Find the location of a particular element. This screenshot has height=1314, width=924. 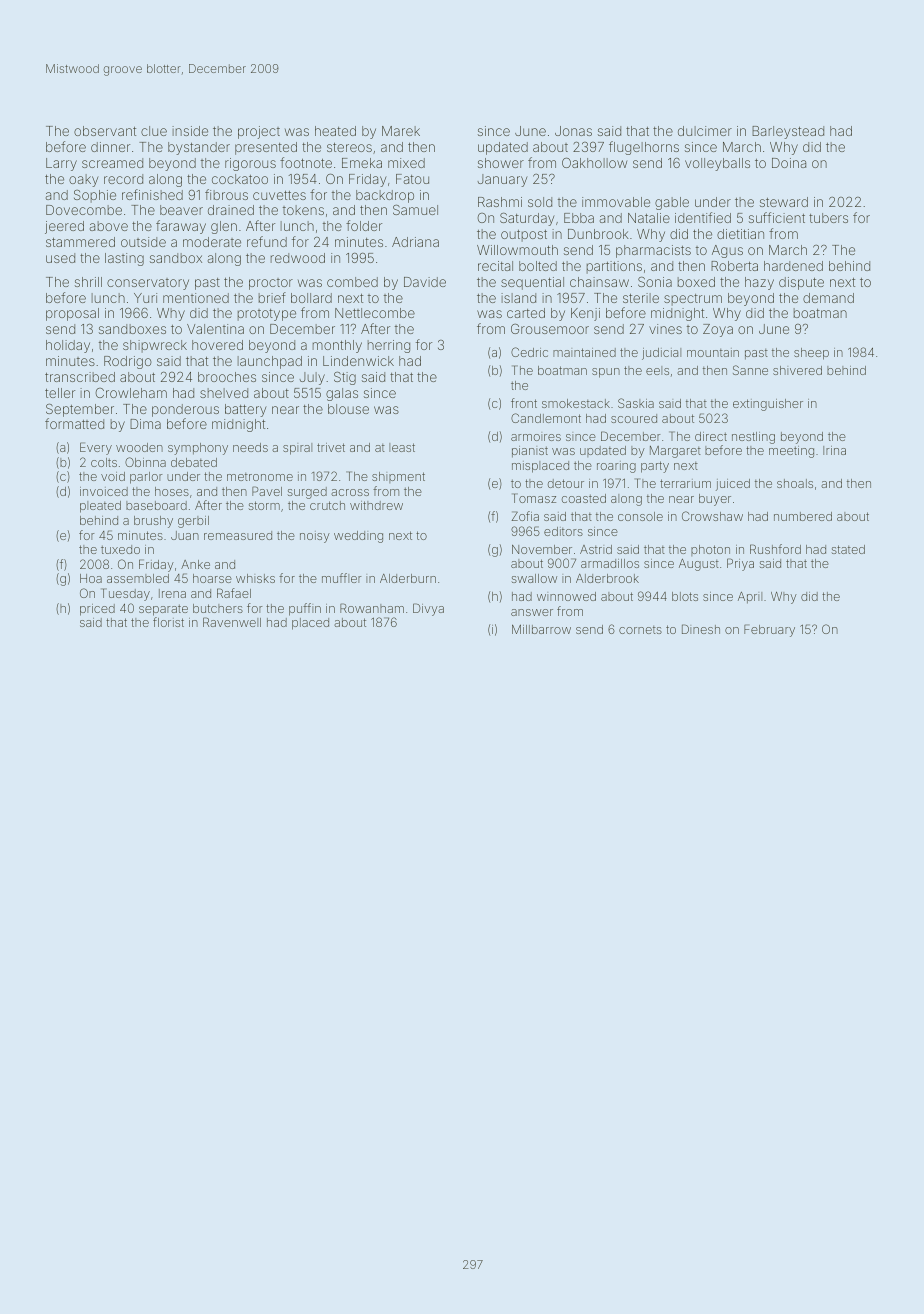

Emeka is located at coordinates (362, 163).
